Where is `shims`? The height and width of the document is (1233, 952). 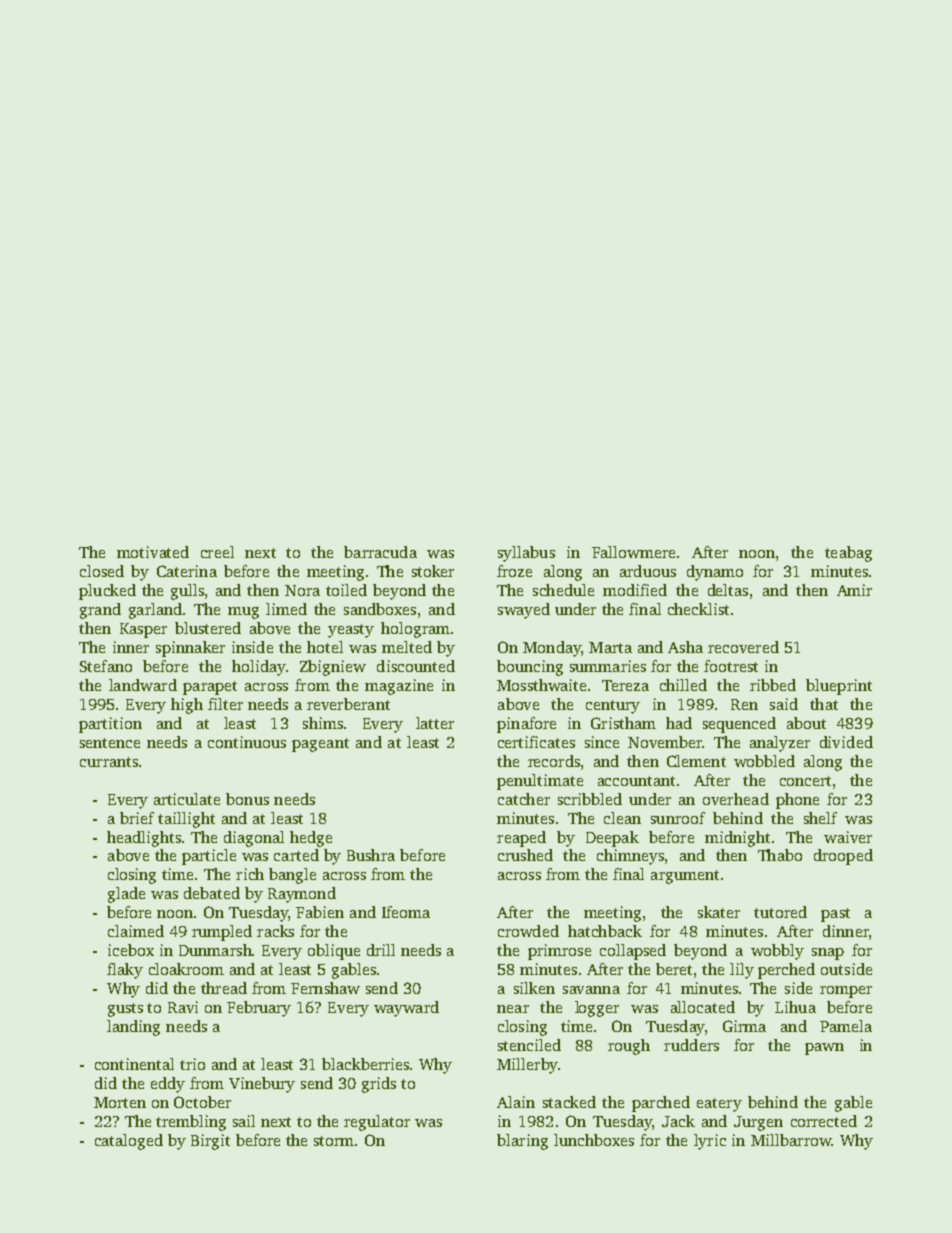
shims is located at coordinates (323, 723).
